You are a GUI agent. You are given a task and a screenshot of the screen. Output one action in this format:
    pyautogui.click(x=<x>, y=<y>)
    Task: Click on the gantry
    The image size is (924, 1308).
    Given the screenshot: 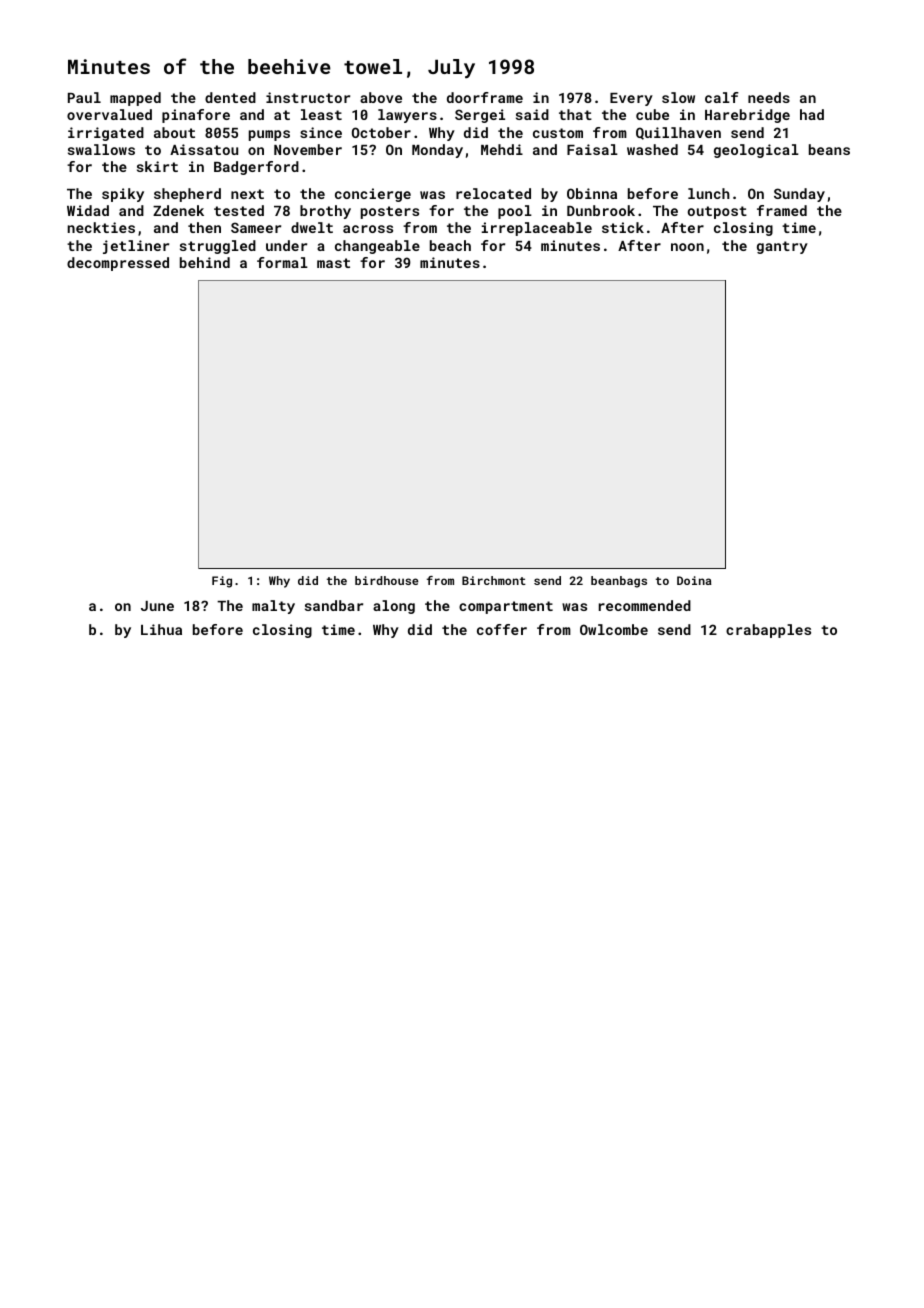 What is the action you would take?
    pyautogui.click(x=782, y=247)
